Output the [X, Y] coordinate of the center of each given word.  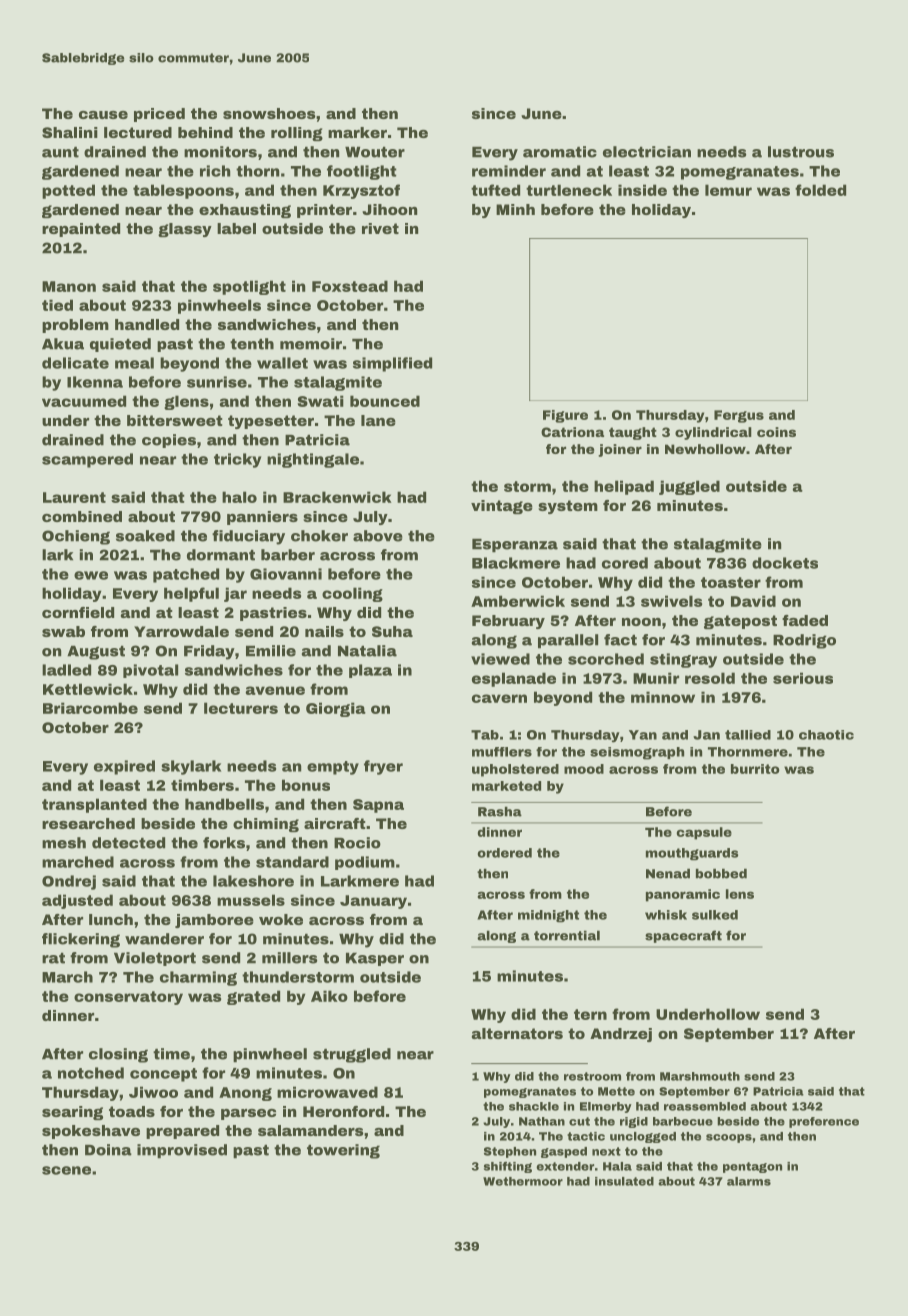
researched [88, 823]
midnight [548, 916]
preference [824, 1122]
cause [103, 115]
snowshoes [269, 113]
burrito [755, 769]
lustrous [801, 152]
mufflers [502, 752]
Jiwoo [153, 1092]
